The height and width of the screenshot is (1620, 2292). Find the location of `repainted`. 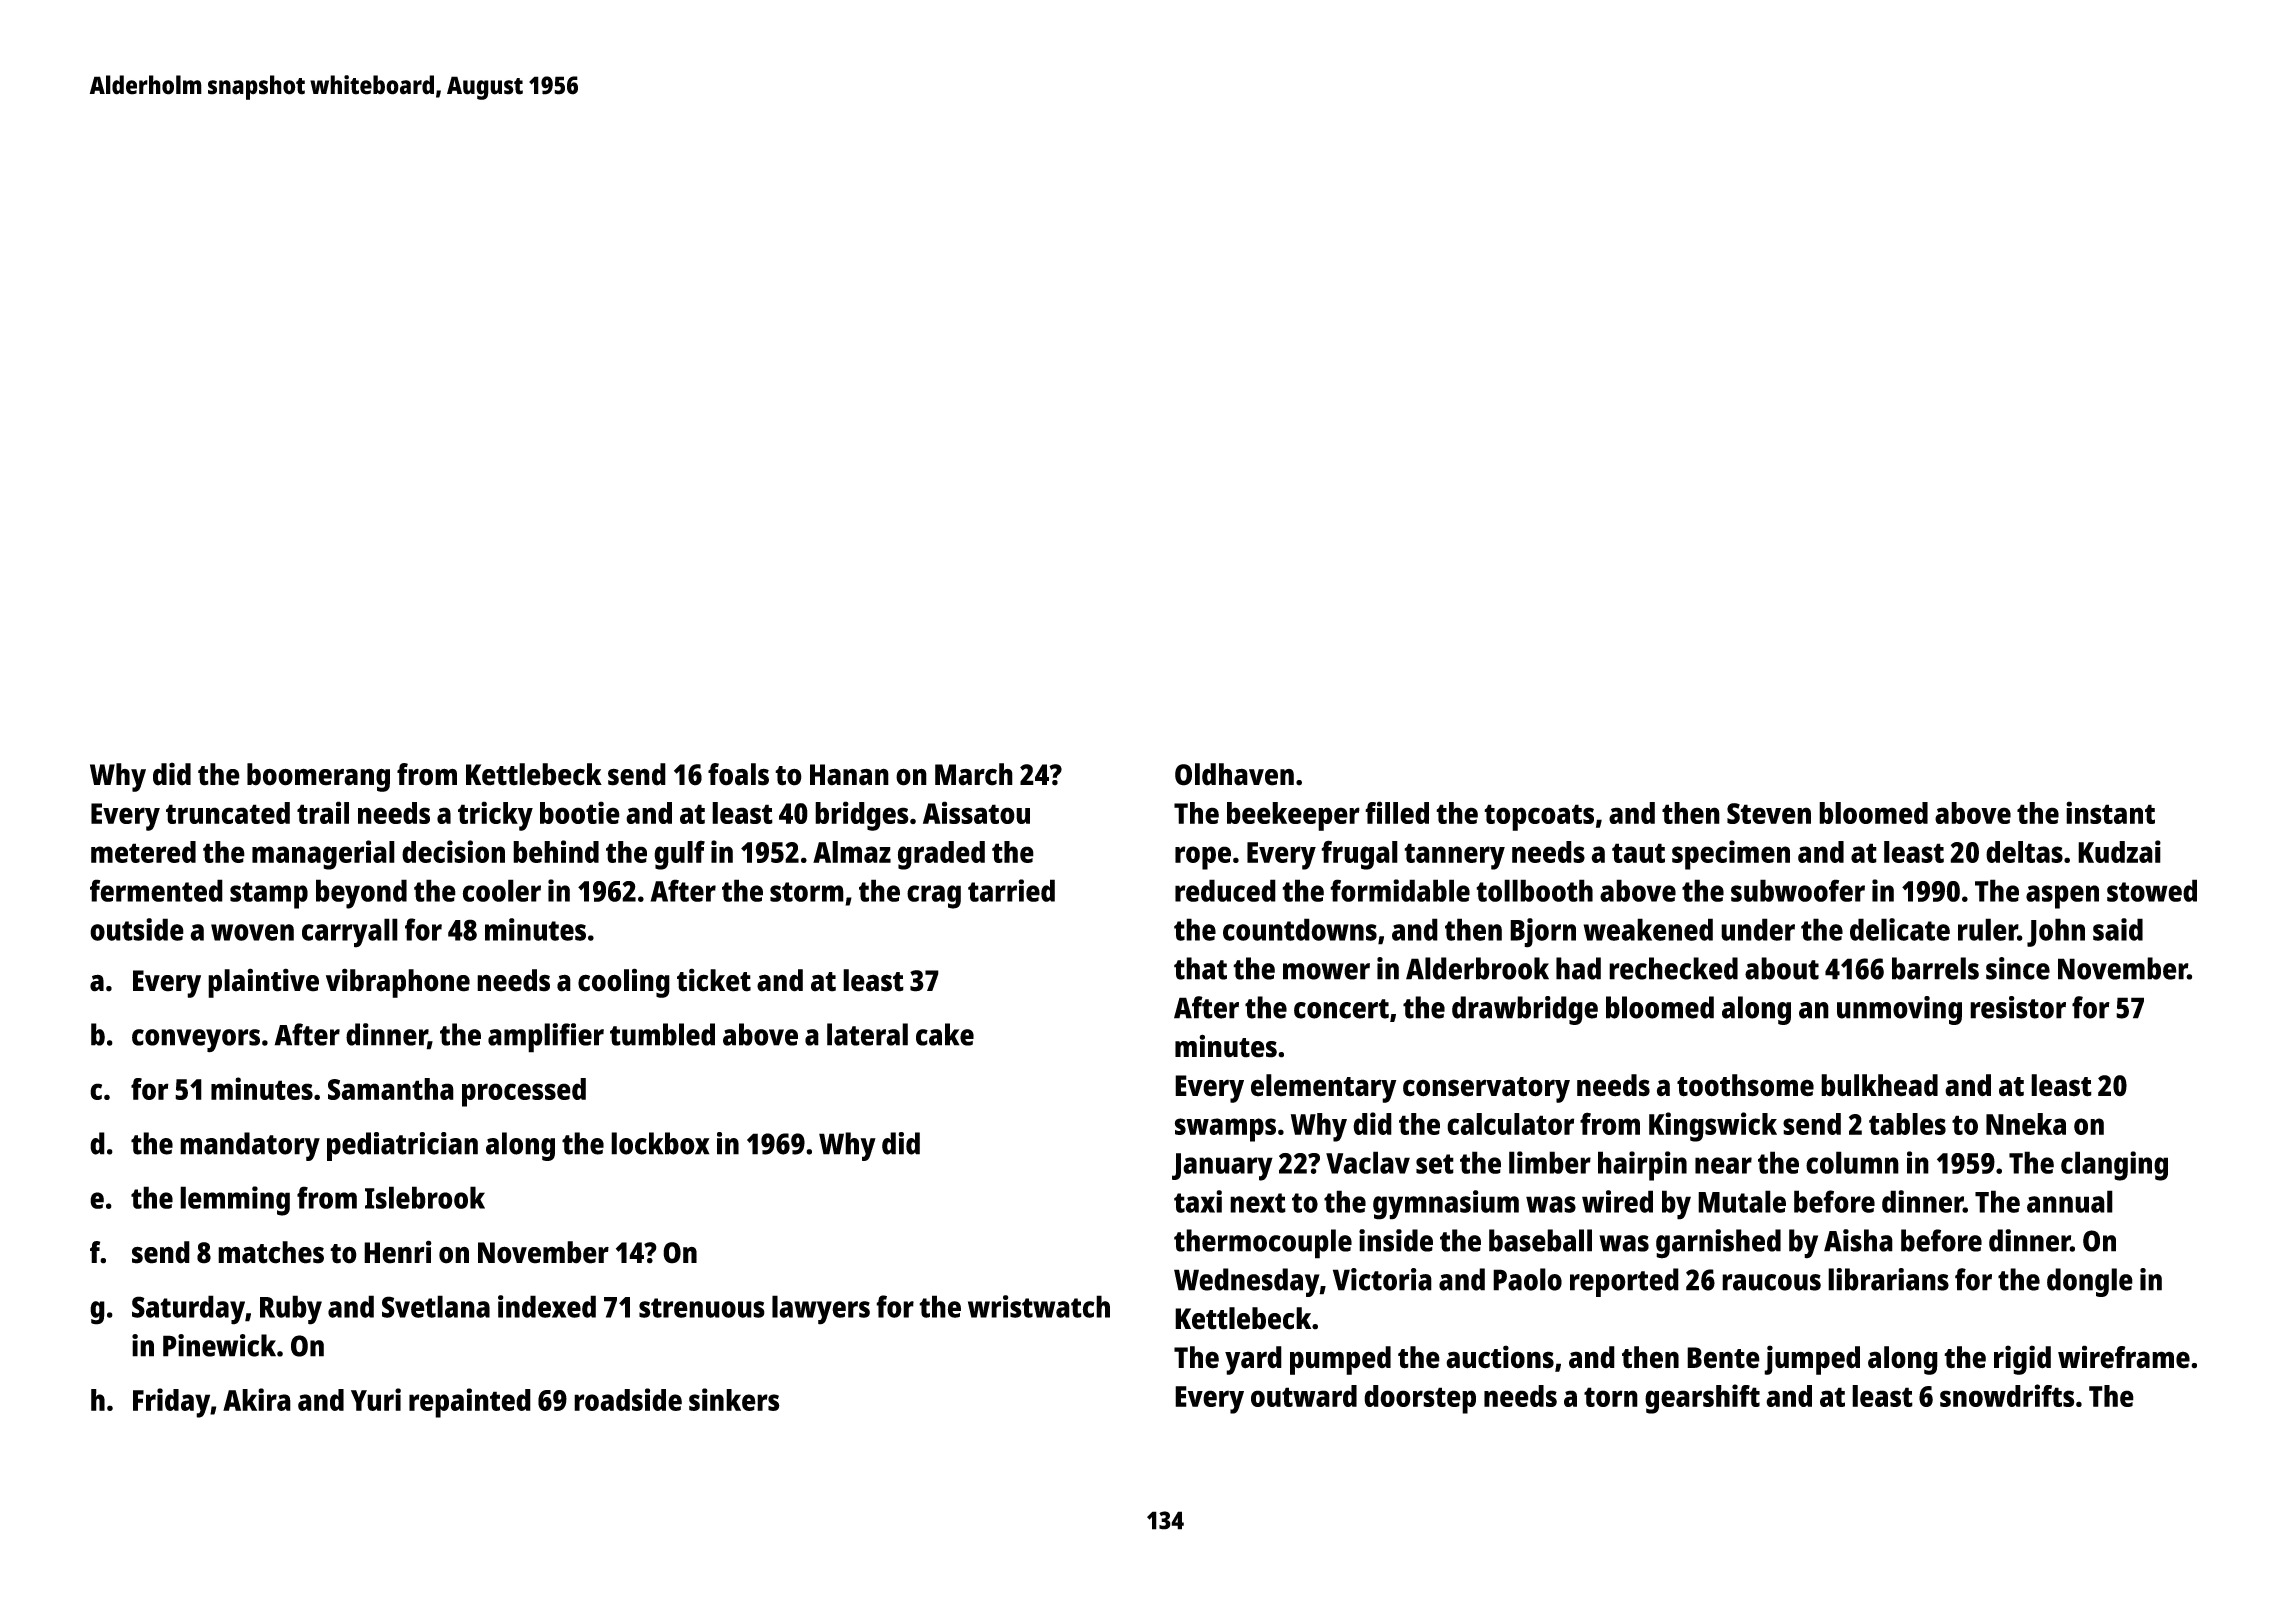

repainted is located at coordinates (470, 1403).
